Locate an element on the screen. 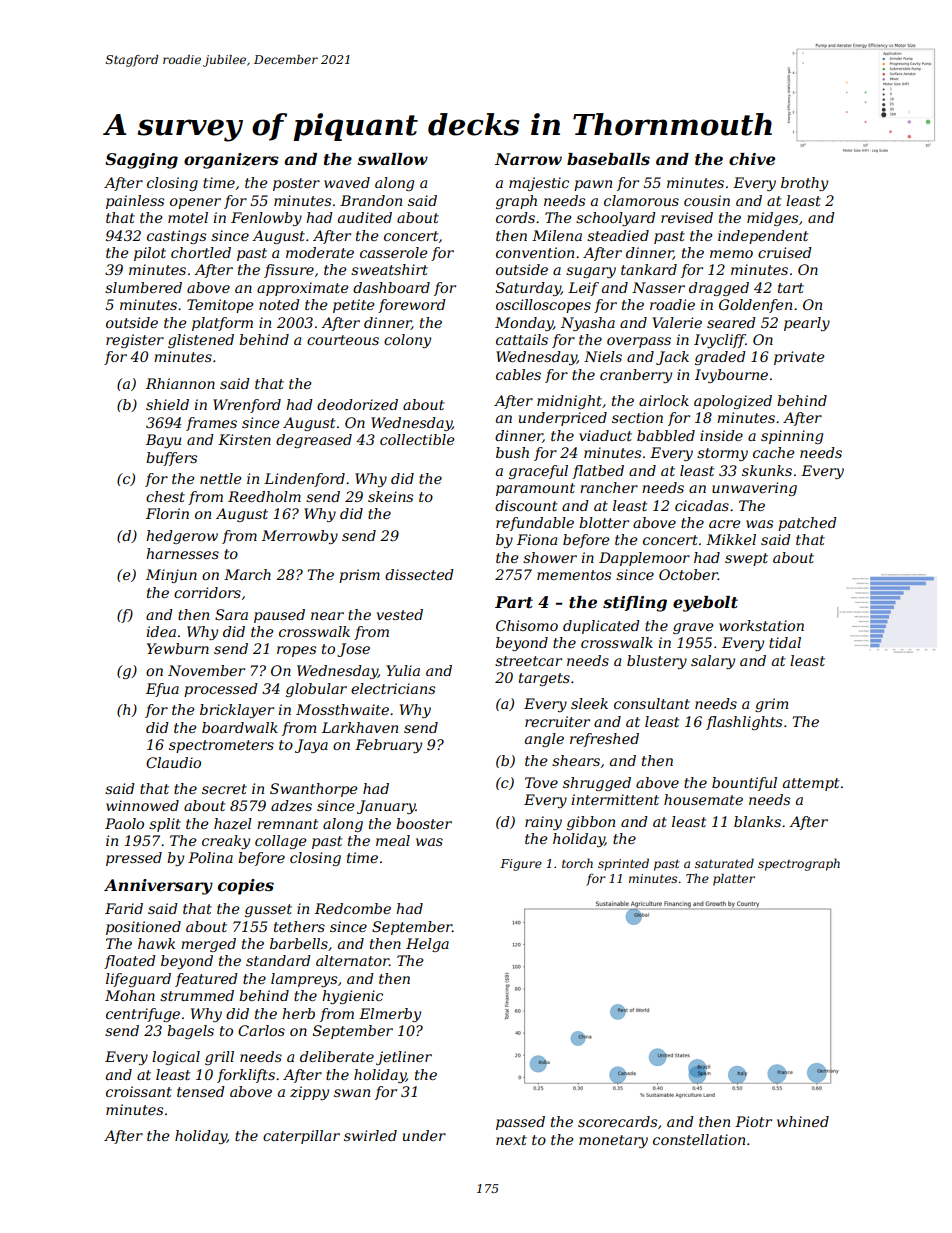 The image size is (952, 1233). swirled is located at coordinates (370, 1135).
